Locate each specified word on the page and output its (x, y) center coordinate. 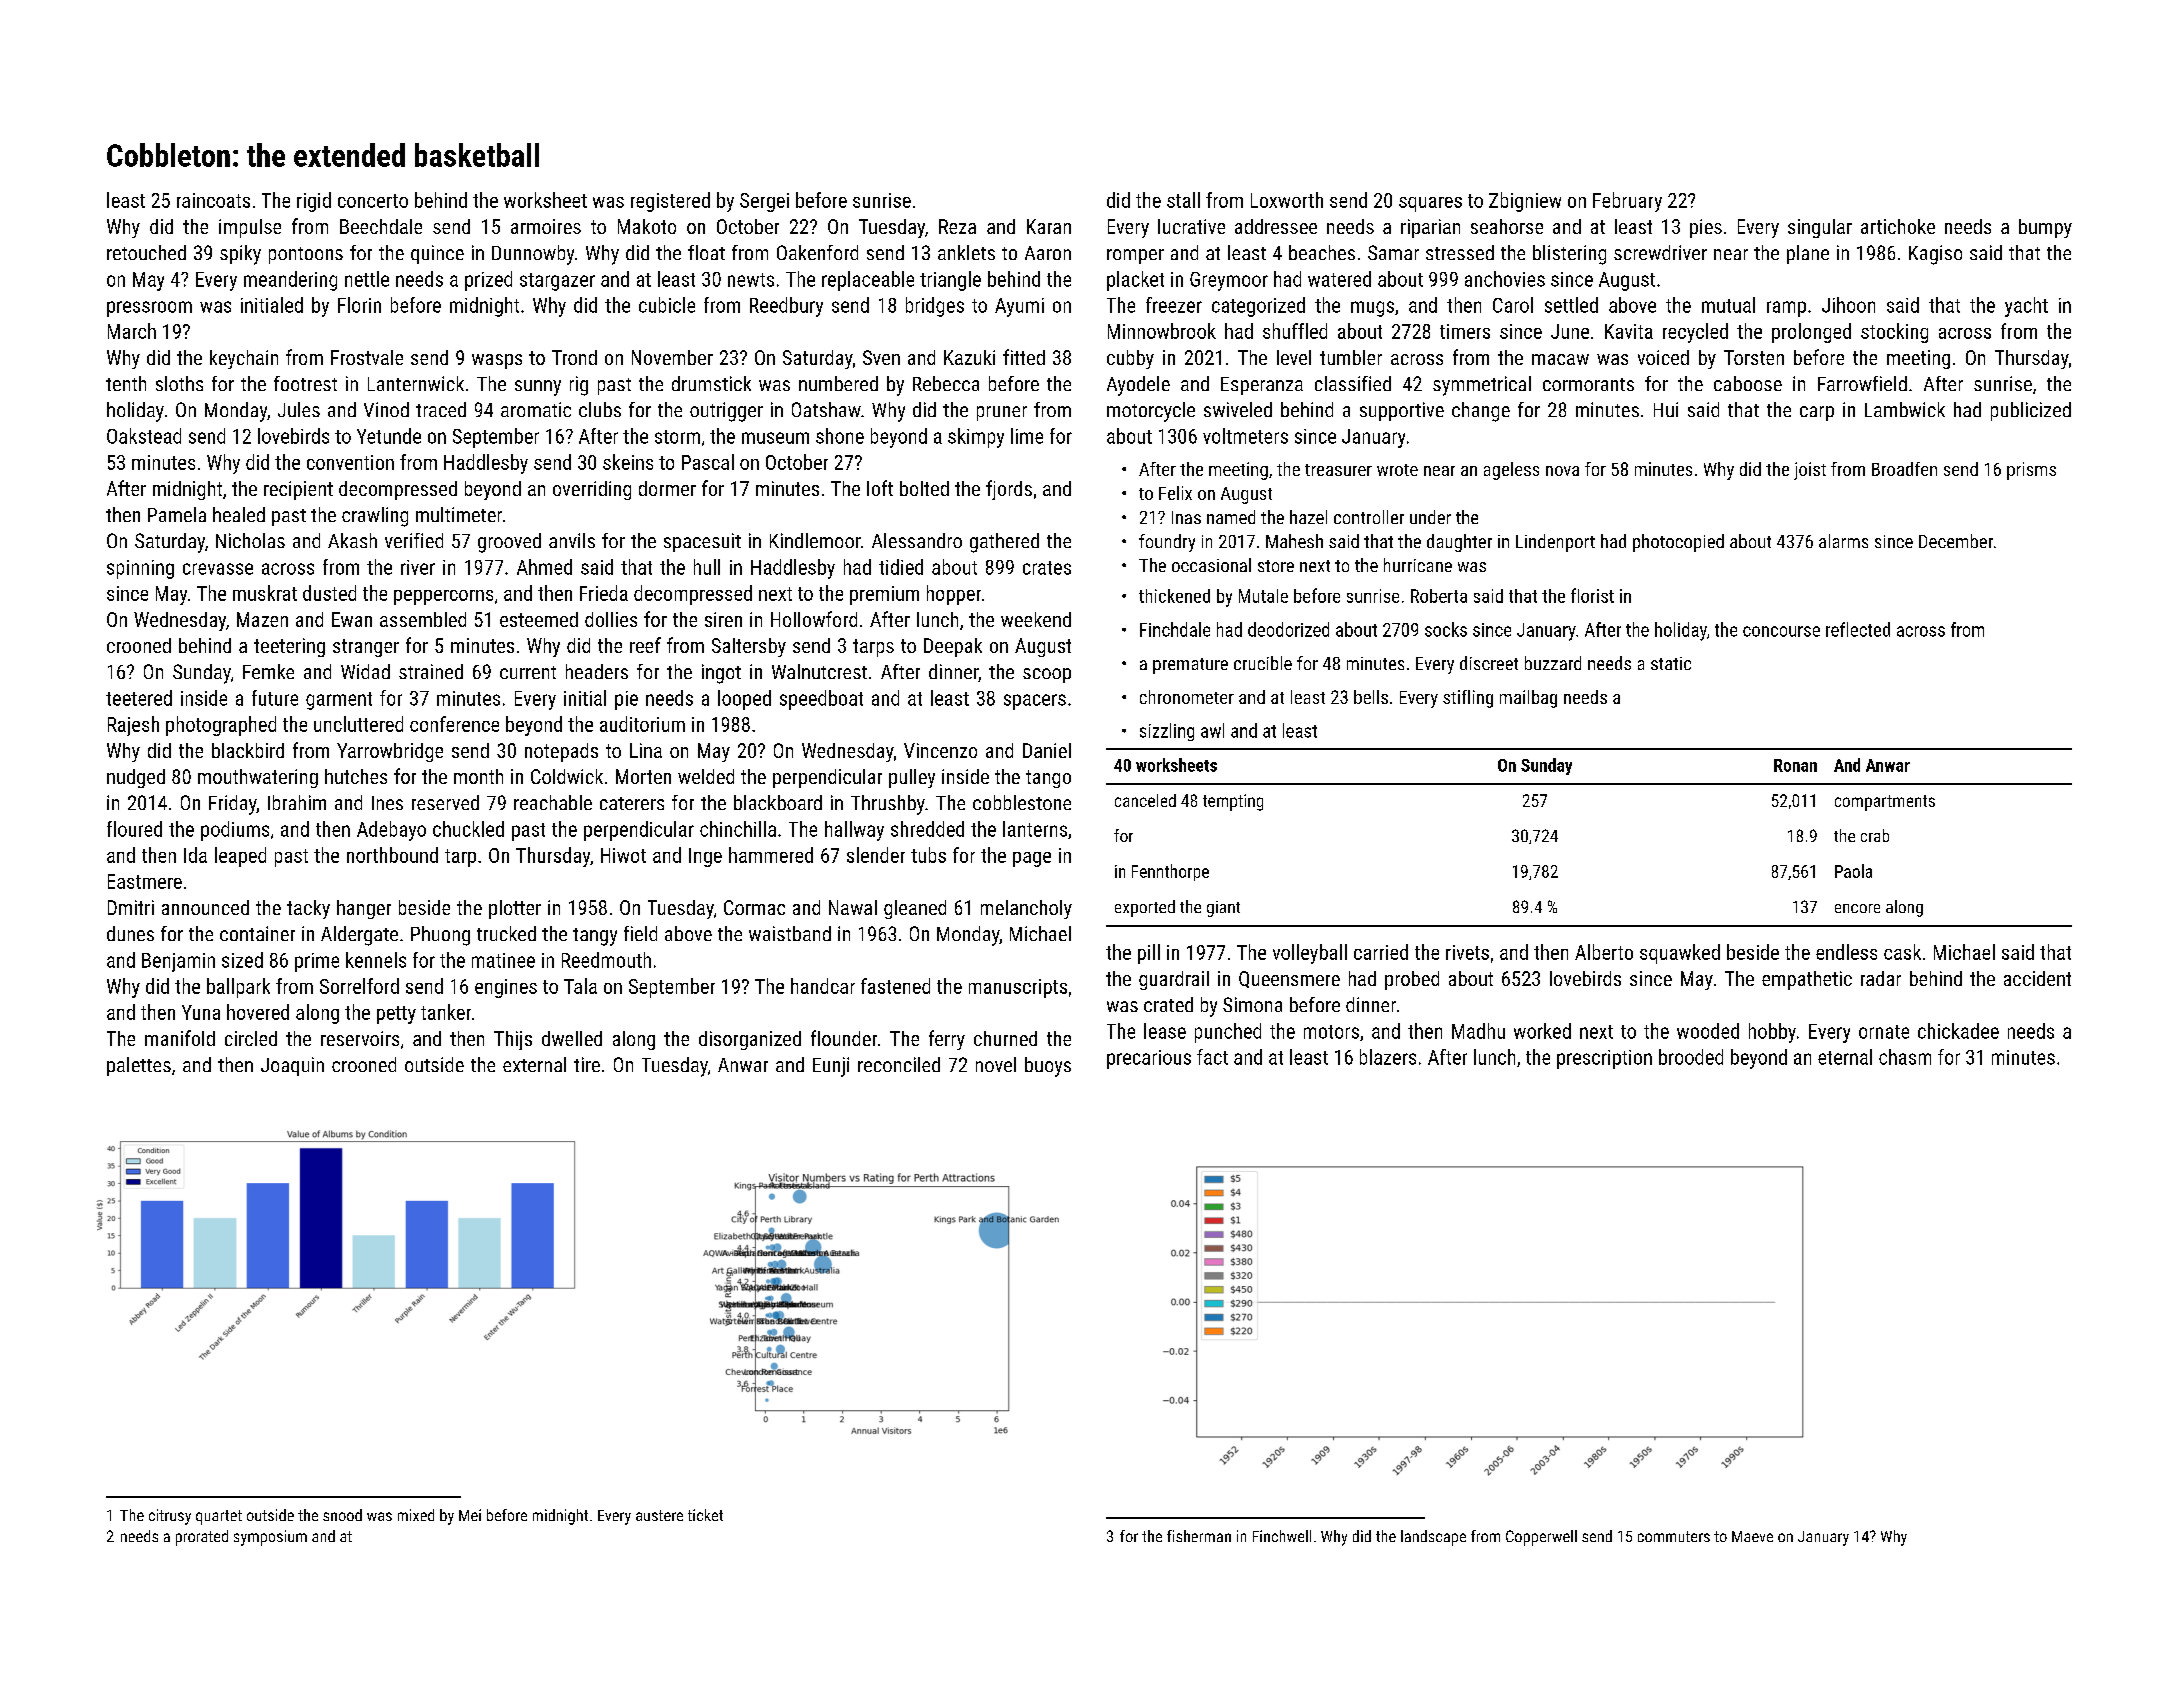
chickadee (1958, 1031)
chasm (1905, 1057)
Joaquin (292, 1066)
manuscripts (1018, 988)
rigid (314, 202)
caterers (632, 803)
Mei (470, 1515)
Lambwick (1905, 409)
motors (1331, 1032)
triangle (950, 281)
